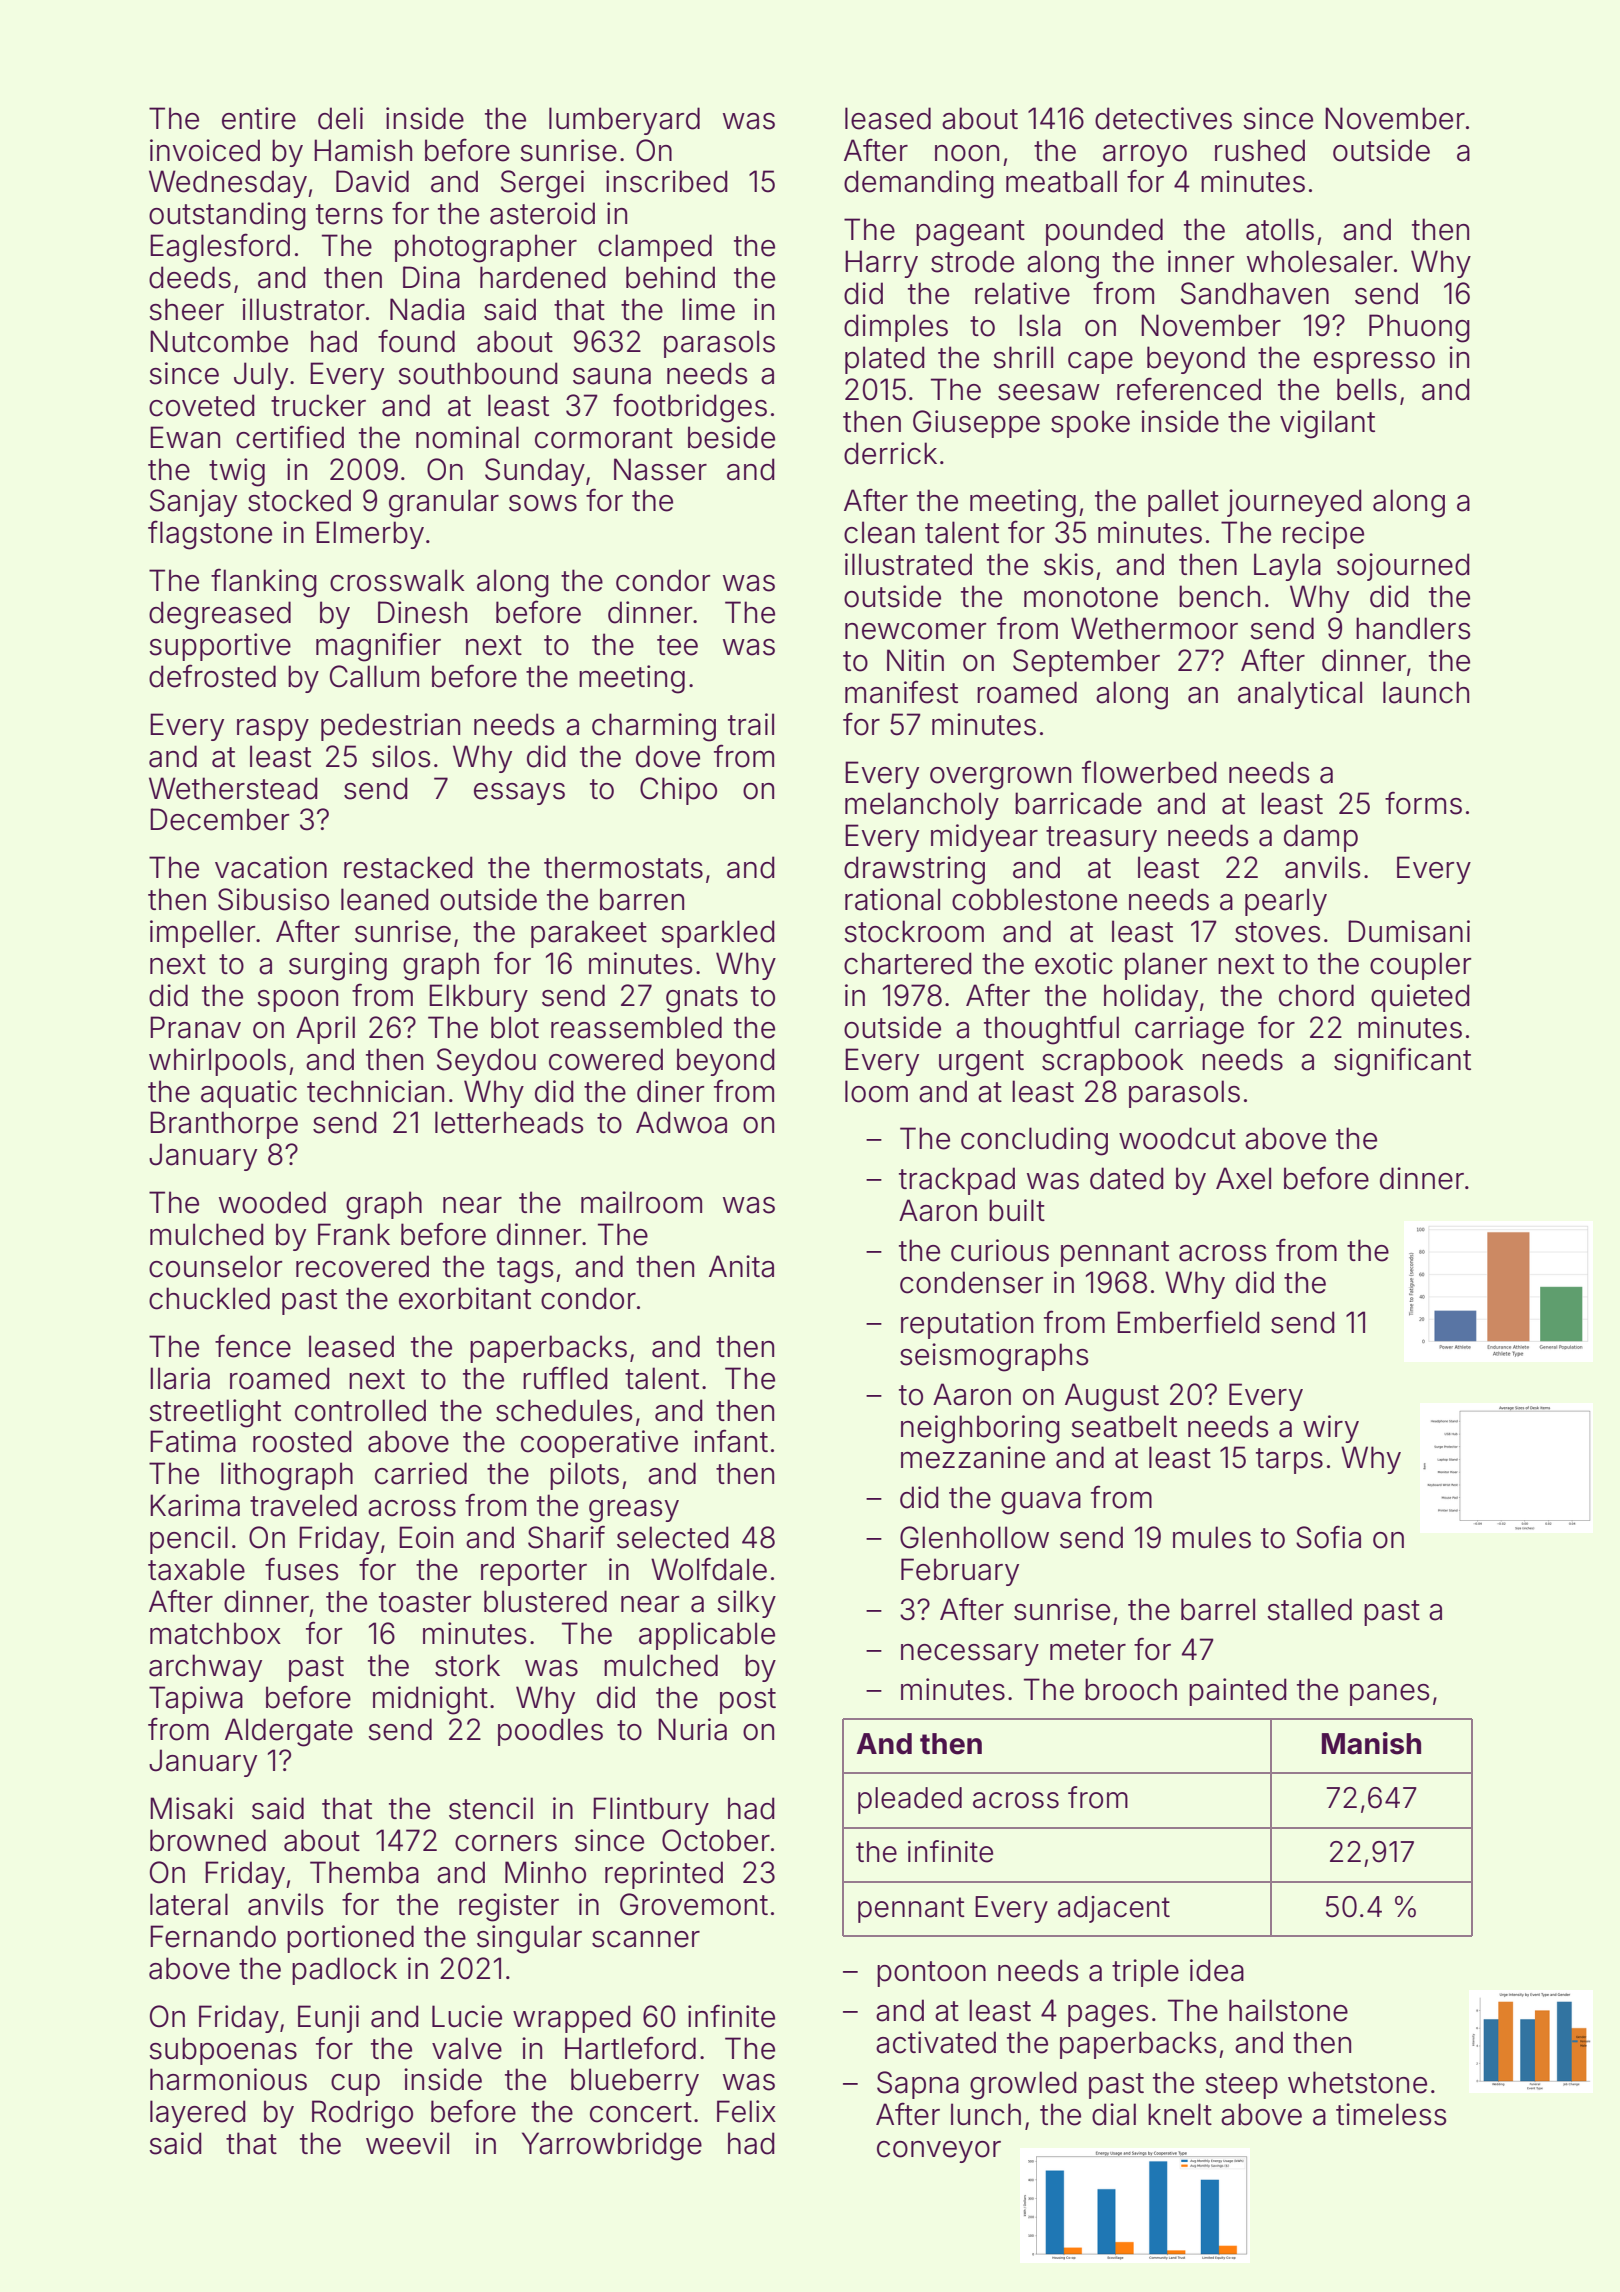 Image resolution: width=1620 pixels, height=2292 pixels. I want to click on panes, so click(1390, 1695).
